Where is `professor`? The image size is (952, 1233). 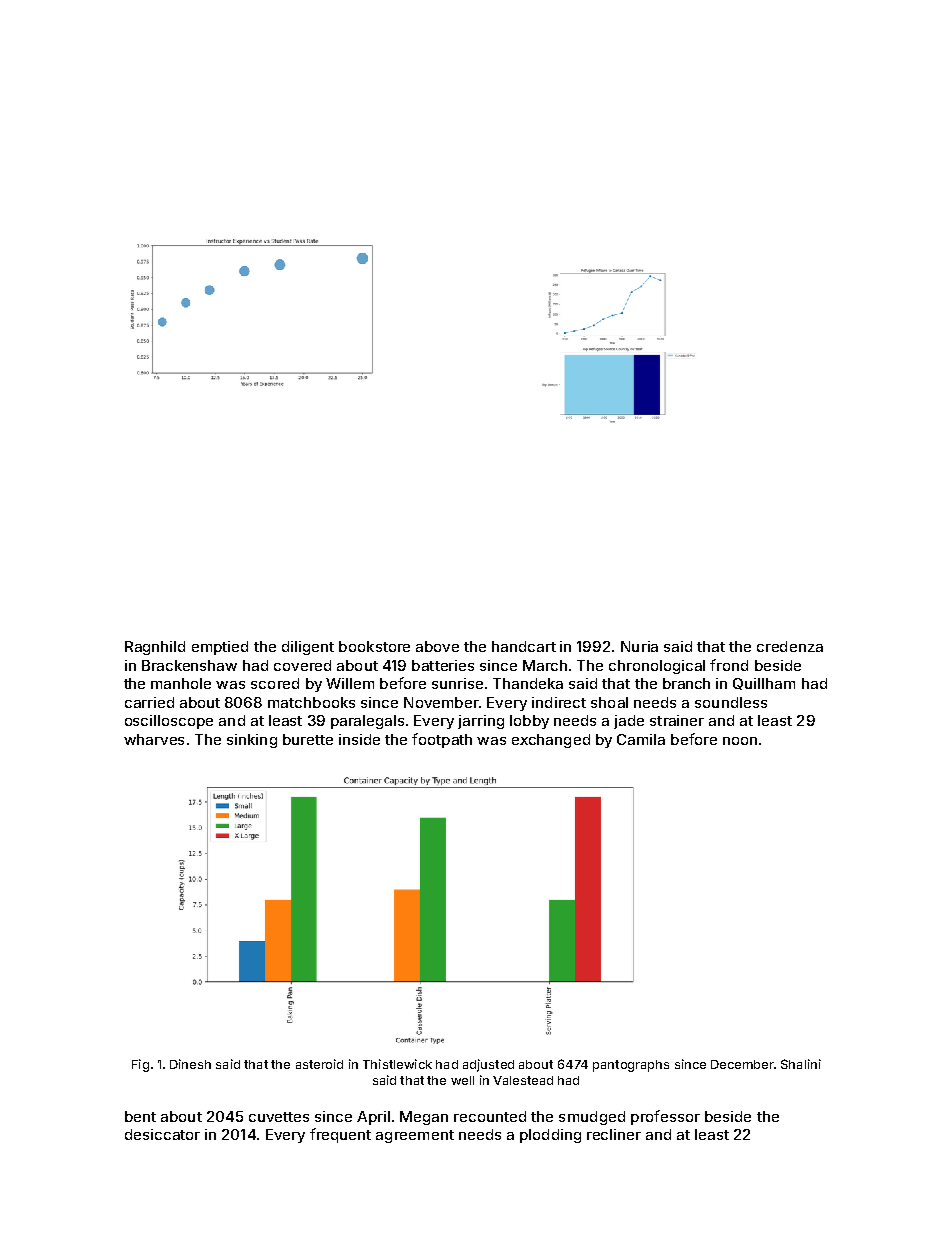 professor is located at coordinates (665, 1117).
